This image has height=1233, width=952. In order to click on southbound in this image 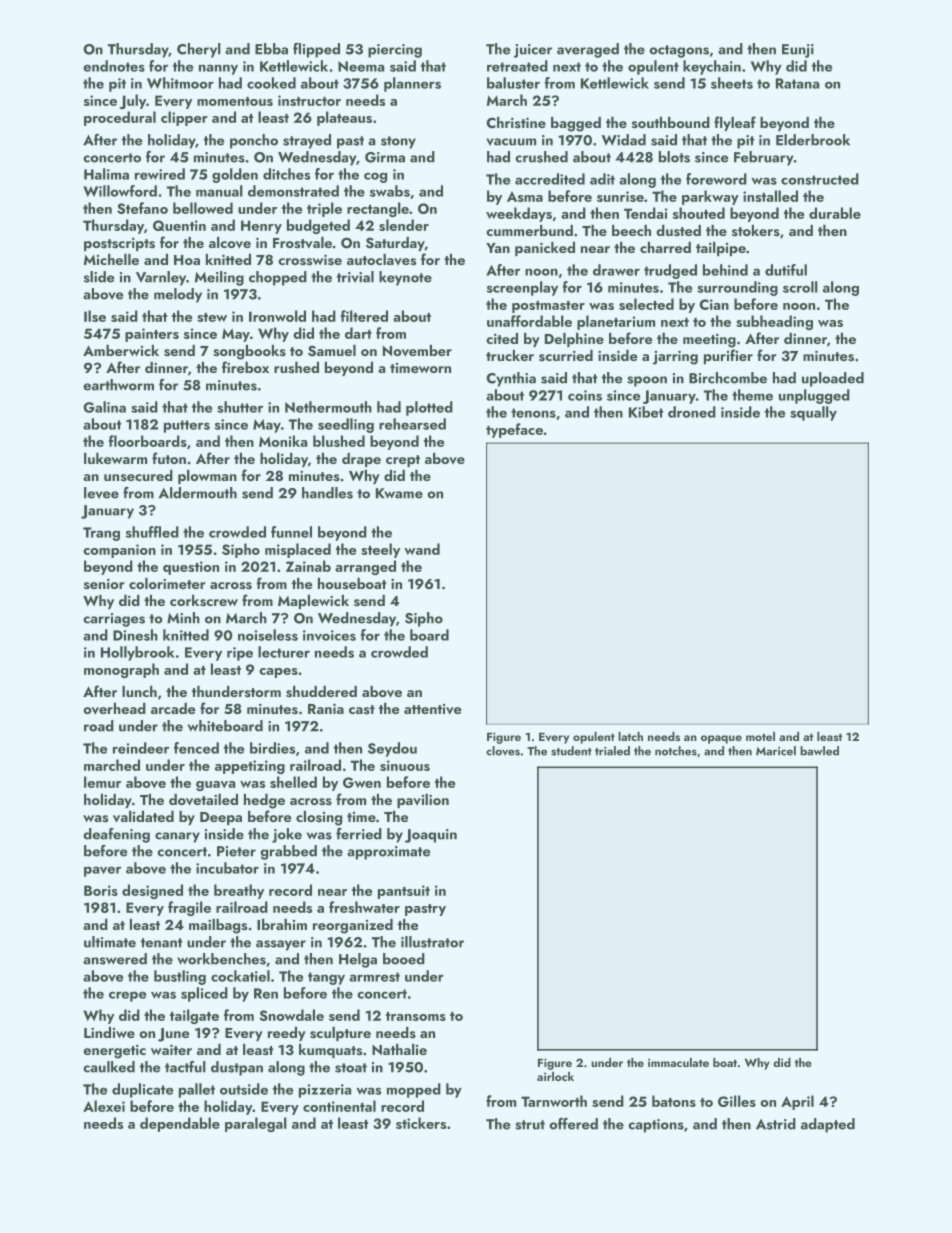, I will do `click(671, 123)`.
